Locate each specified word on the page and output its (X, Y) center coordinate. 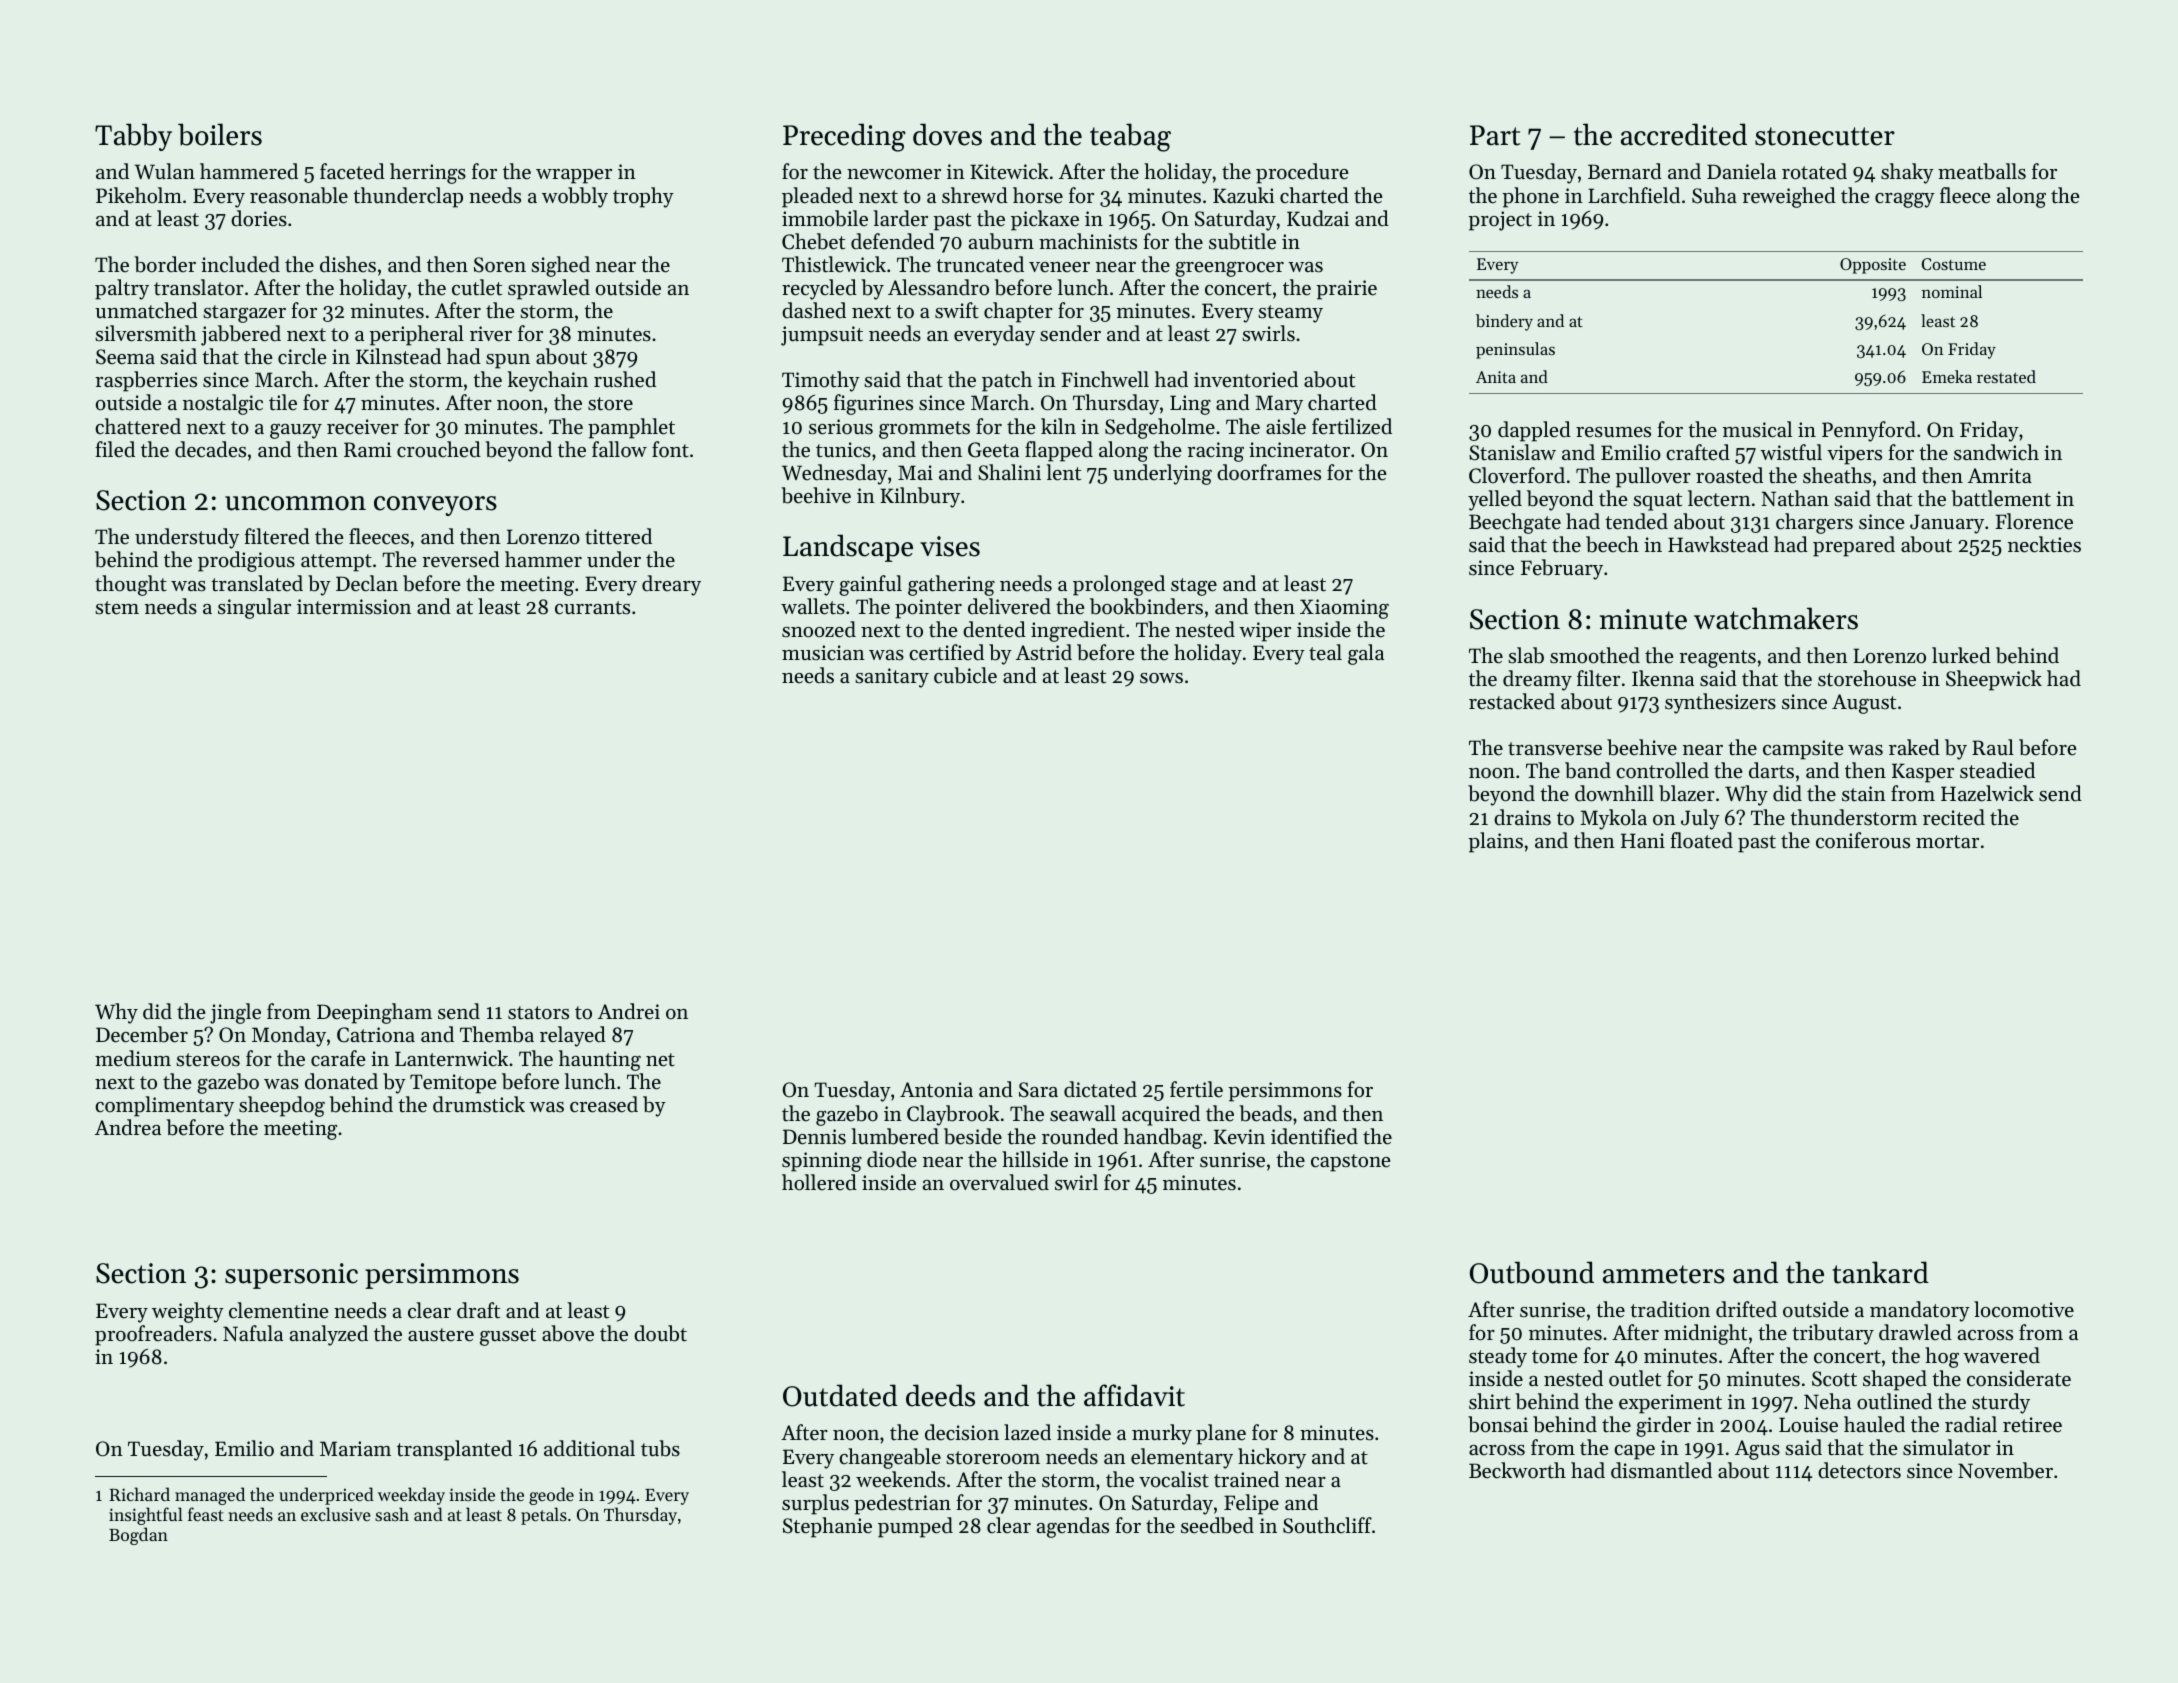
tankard (1880, 1272)
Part (1495, 135)
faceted (352, 171)
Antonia (936, 1090)
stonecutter (1825, 136)
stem (117, 608)
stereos (208, 1060)
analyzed (329, 1335)
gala (1366, 654)
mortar (1947, 842)
